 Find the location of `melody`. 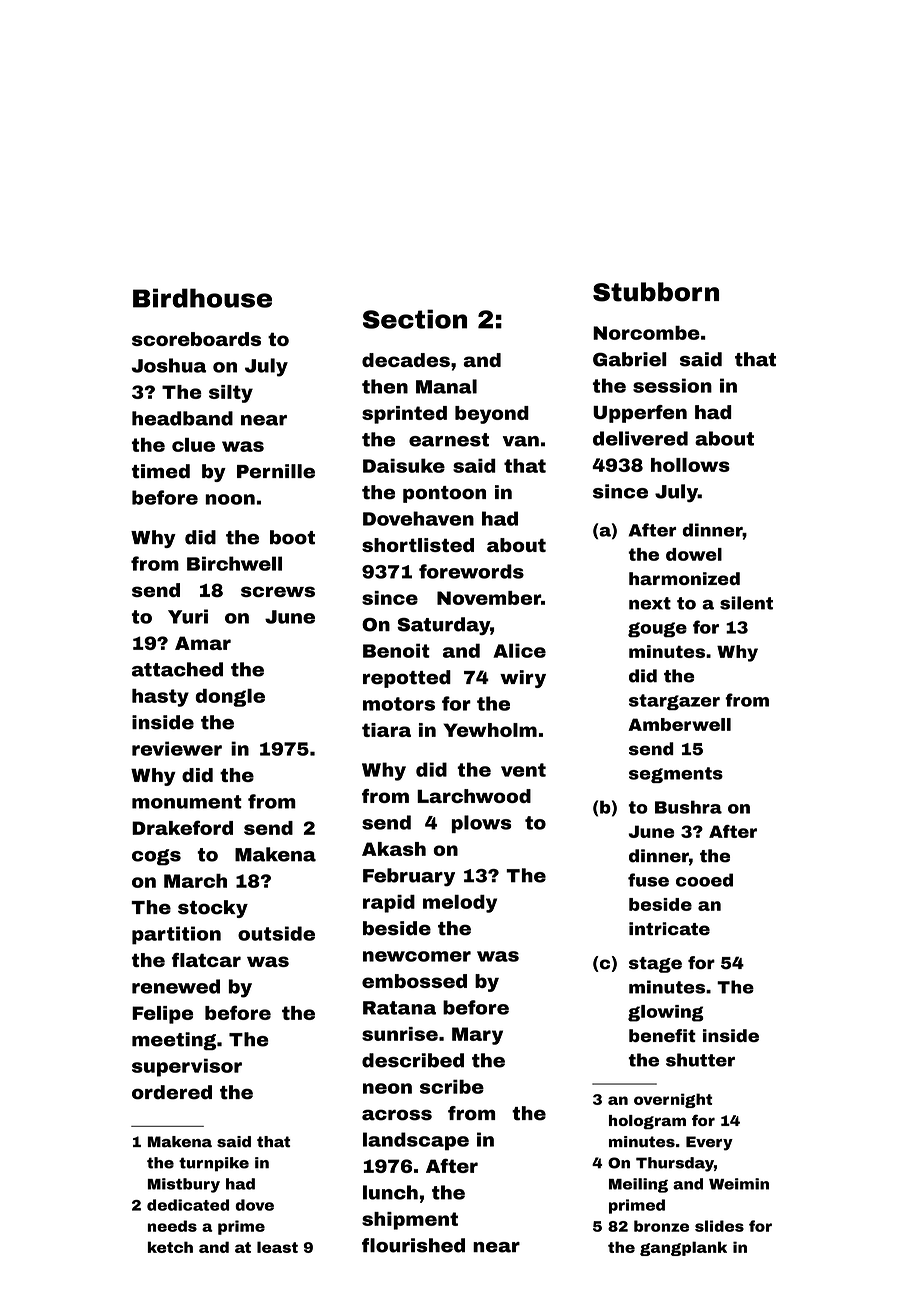

melody is located at coordinates (460, 904).
